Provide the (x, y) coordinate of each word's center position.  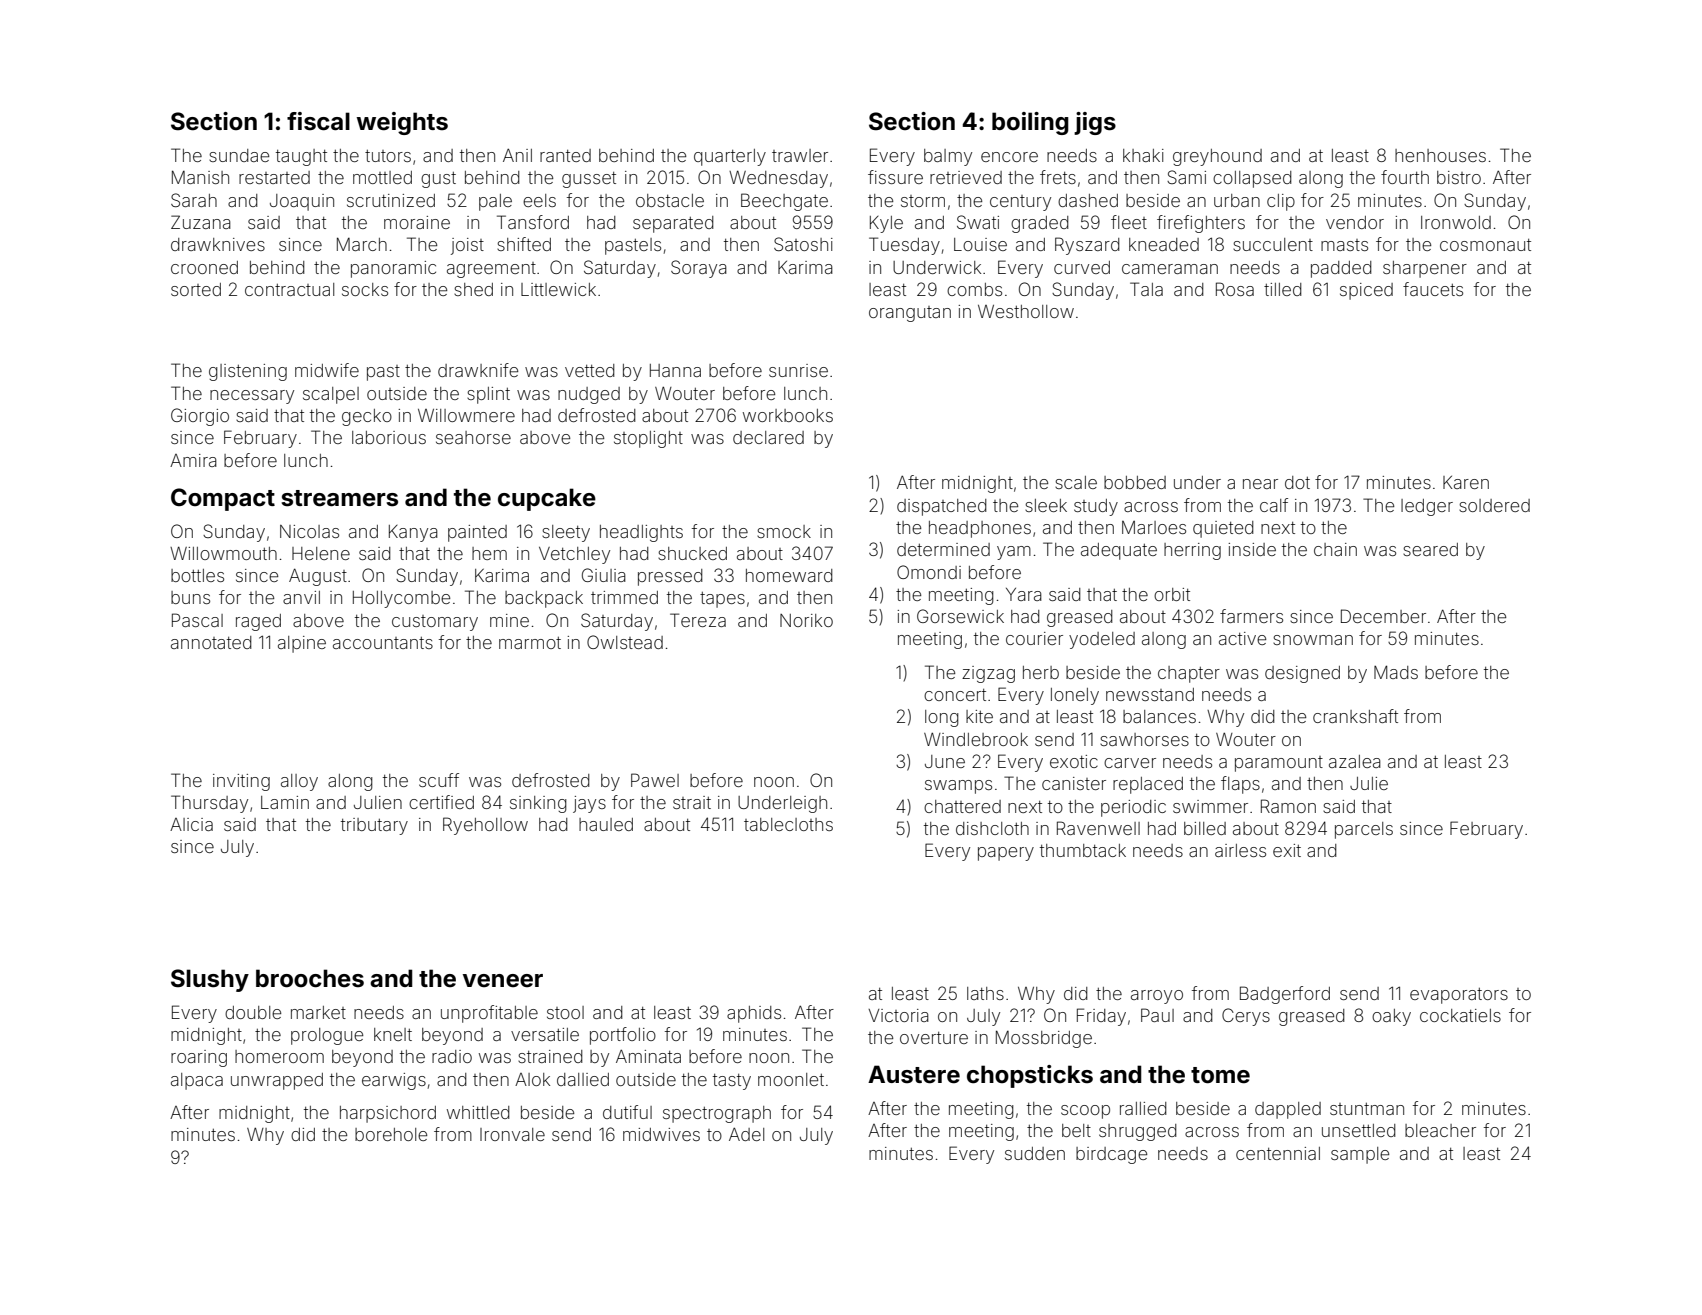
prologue (327, 1036)
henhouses (1440, 155)
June (945, 761)
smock (784, 531)
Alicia (191, 824)
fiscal (318, 121)
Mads (1396, 672)
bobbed (1135, 482)
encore (1009, 157)
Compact (223, 499)
